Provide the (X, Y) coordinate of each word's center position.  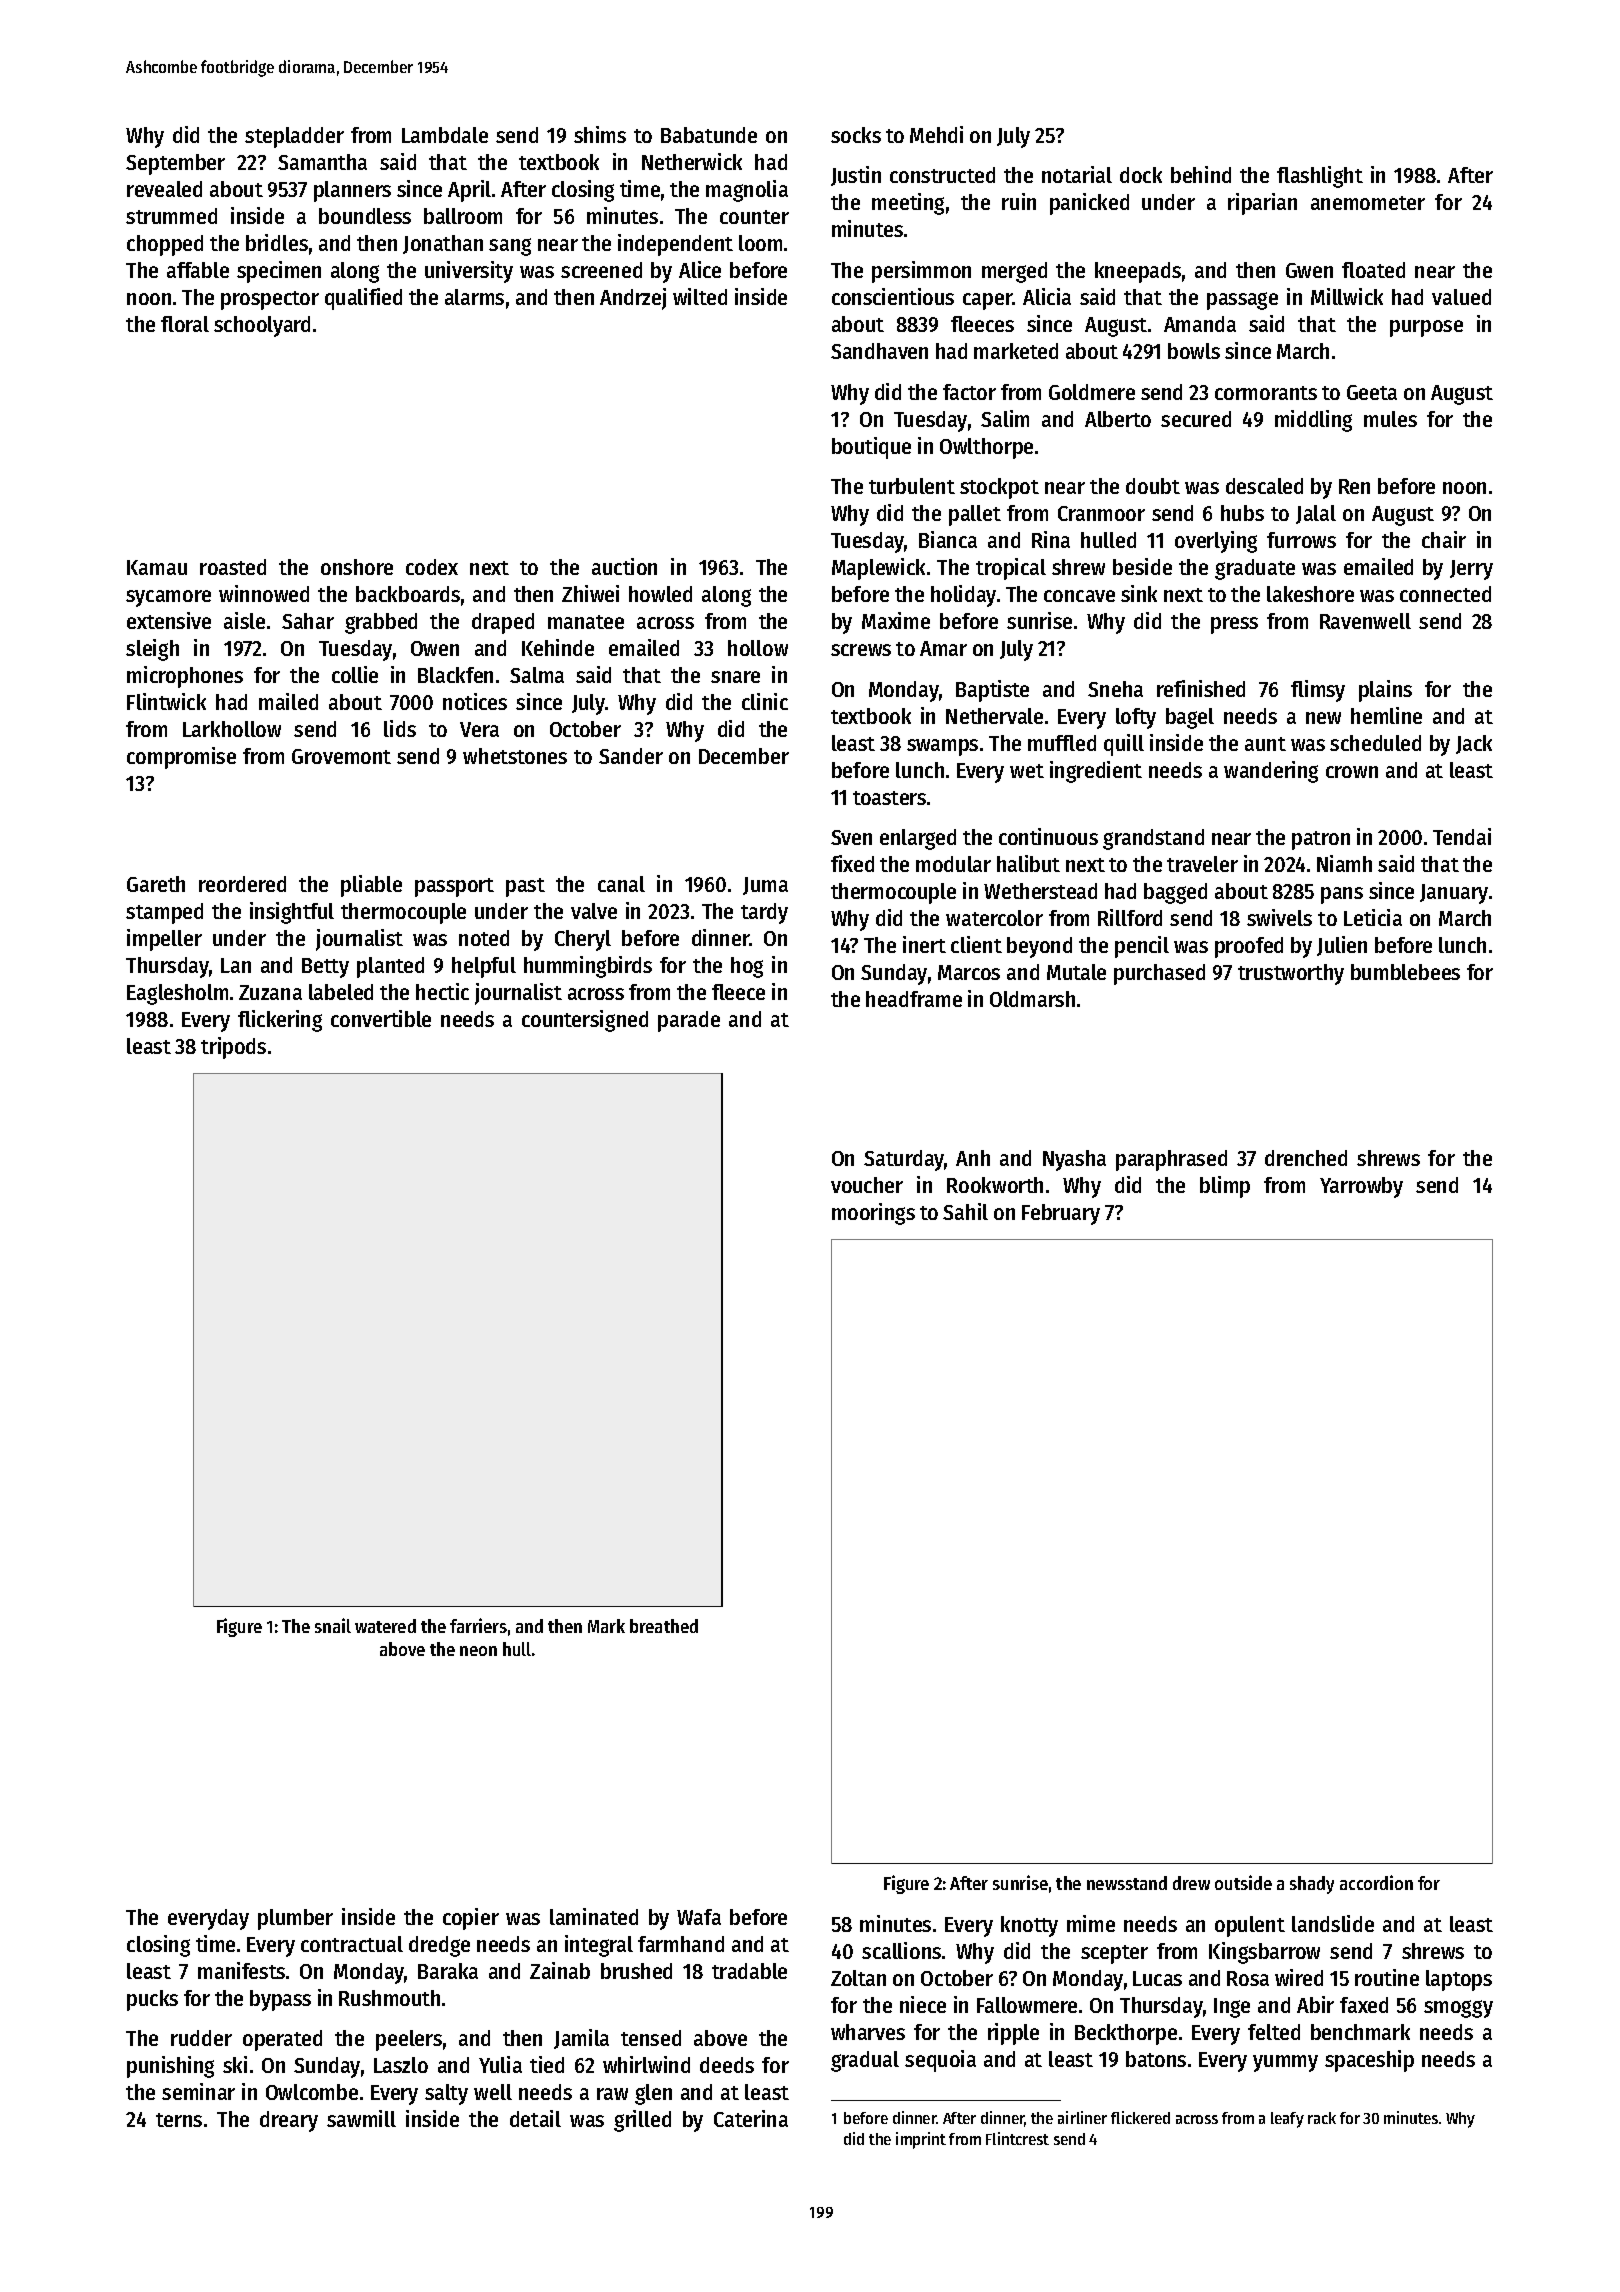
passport (454, 887)
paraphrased (1171, 1160)
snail (333, 1625)
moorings (873, 1214)
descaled (1264, 486)
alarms (474, 297)
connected (1445, 594)
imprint (921, 2140)
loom (760, 243)
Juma (765, 886)
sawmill (361, 2118)
